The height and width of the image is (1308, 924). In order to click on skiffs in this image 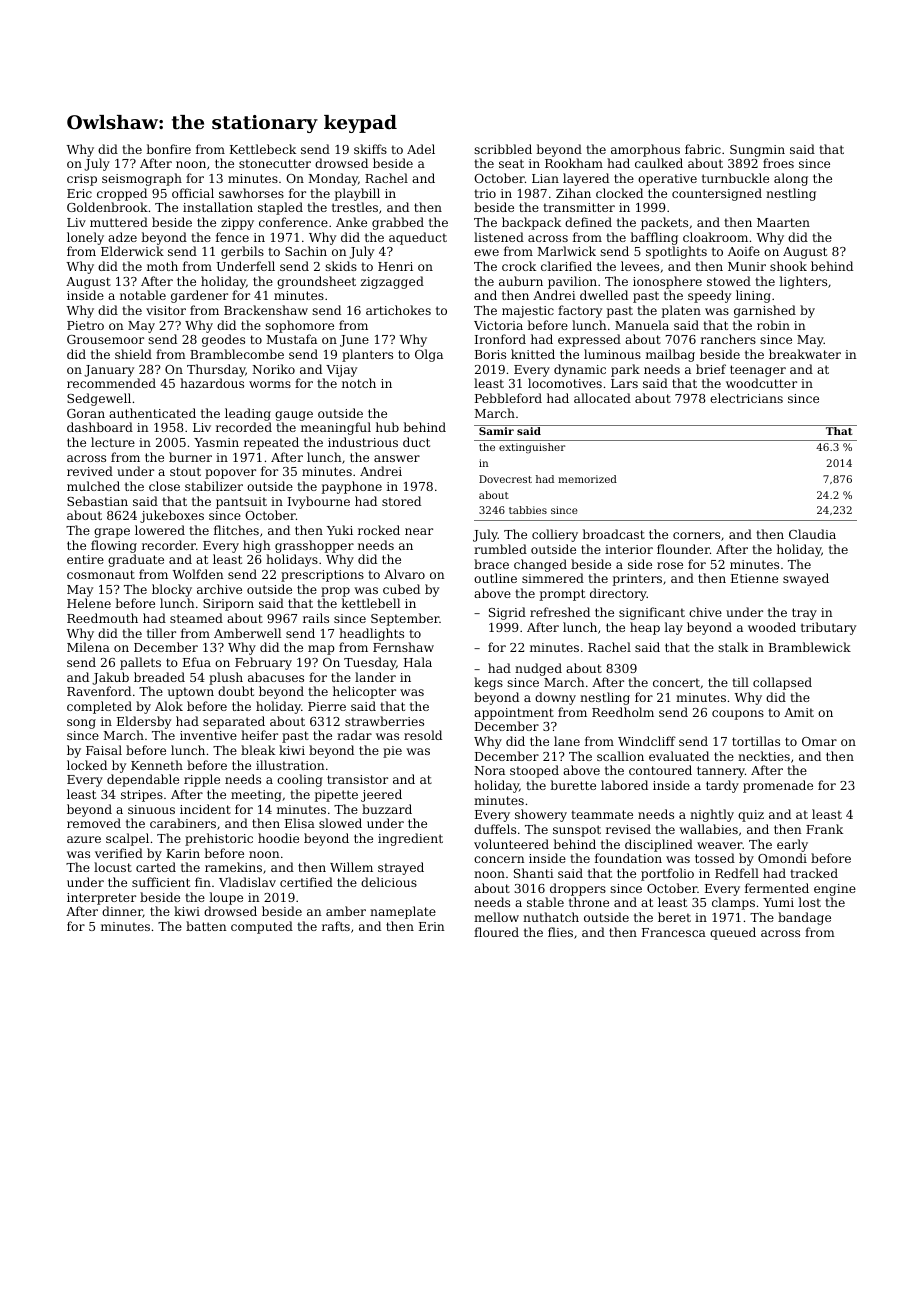, I will do `click(370, 149)`.
